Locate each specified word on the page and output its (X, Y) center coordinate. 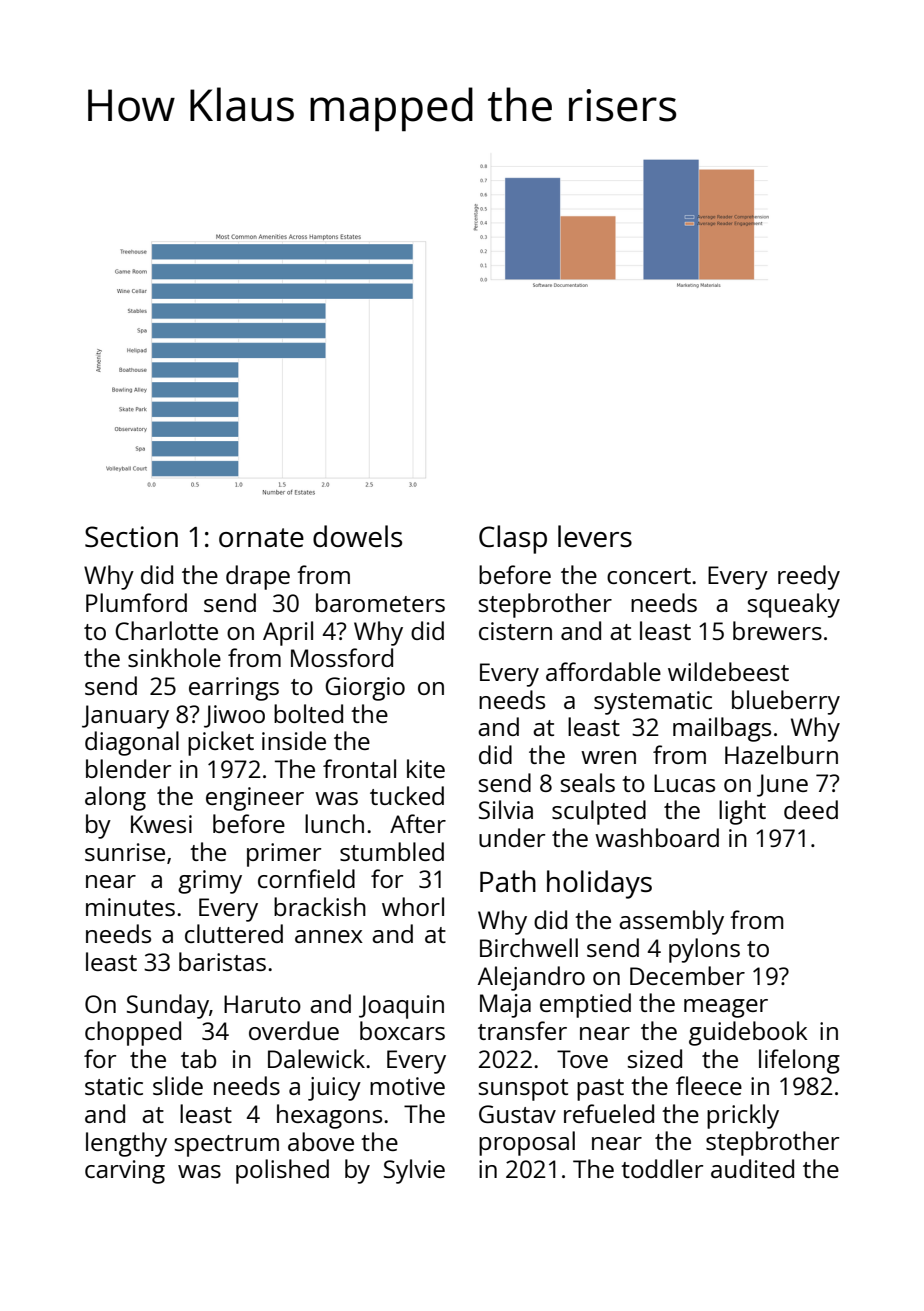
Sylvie (414, 1171)
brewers (777, 630)
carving (125, 1172)
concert (649, 576)
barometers (380, 602)
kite (426, 768)
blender (128, 768)
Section (131, 536)
